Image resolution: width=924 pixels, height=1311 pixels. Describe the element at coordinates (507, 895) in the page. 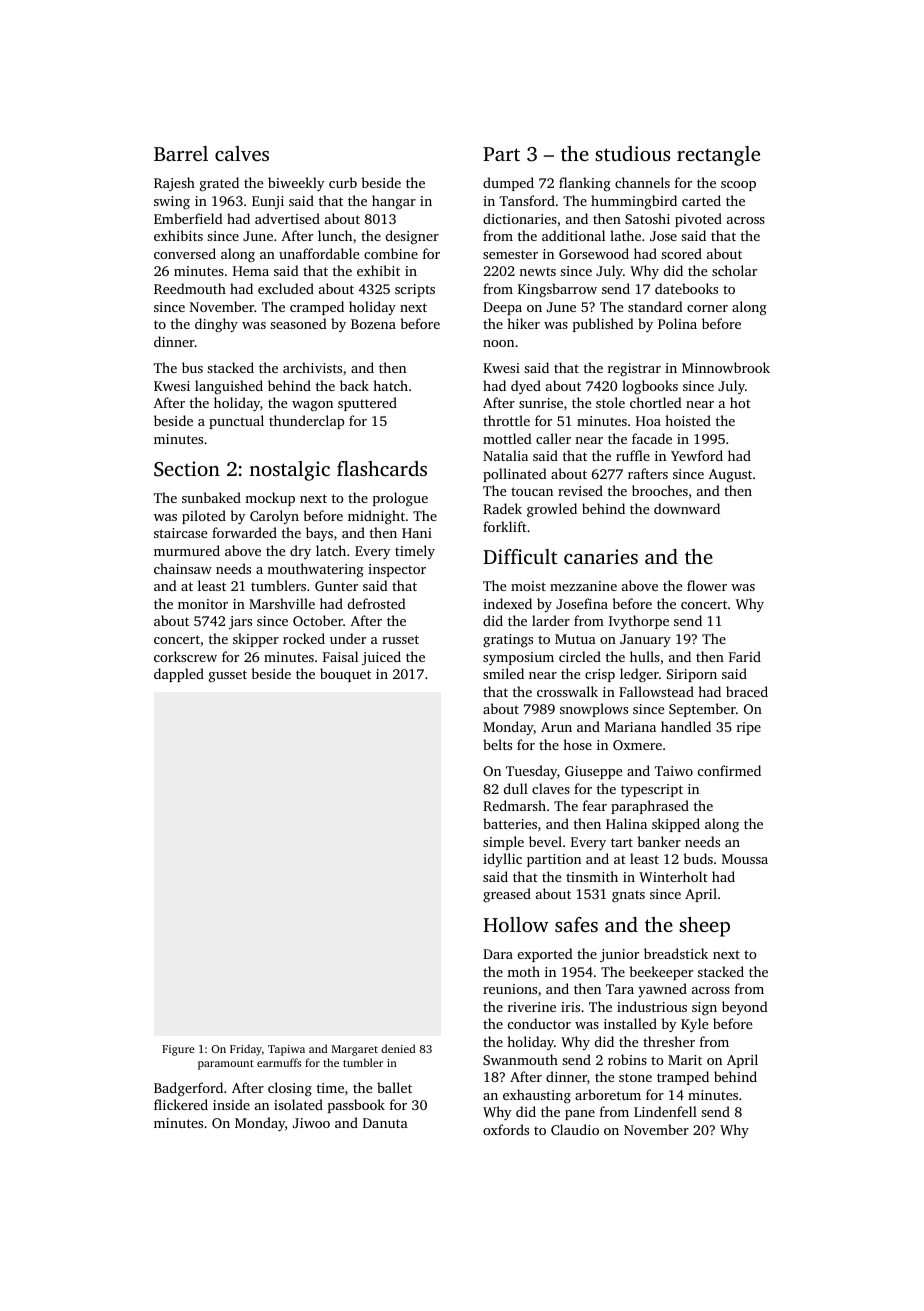

I see `greased` at that location.
